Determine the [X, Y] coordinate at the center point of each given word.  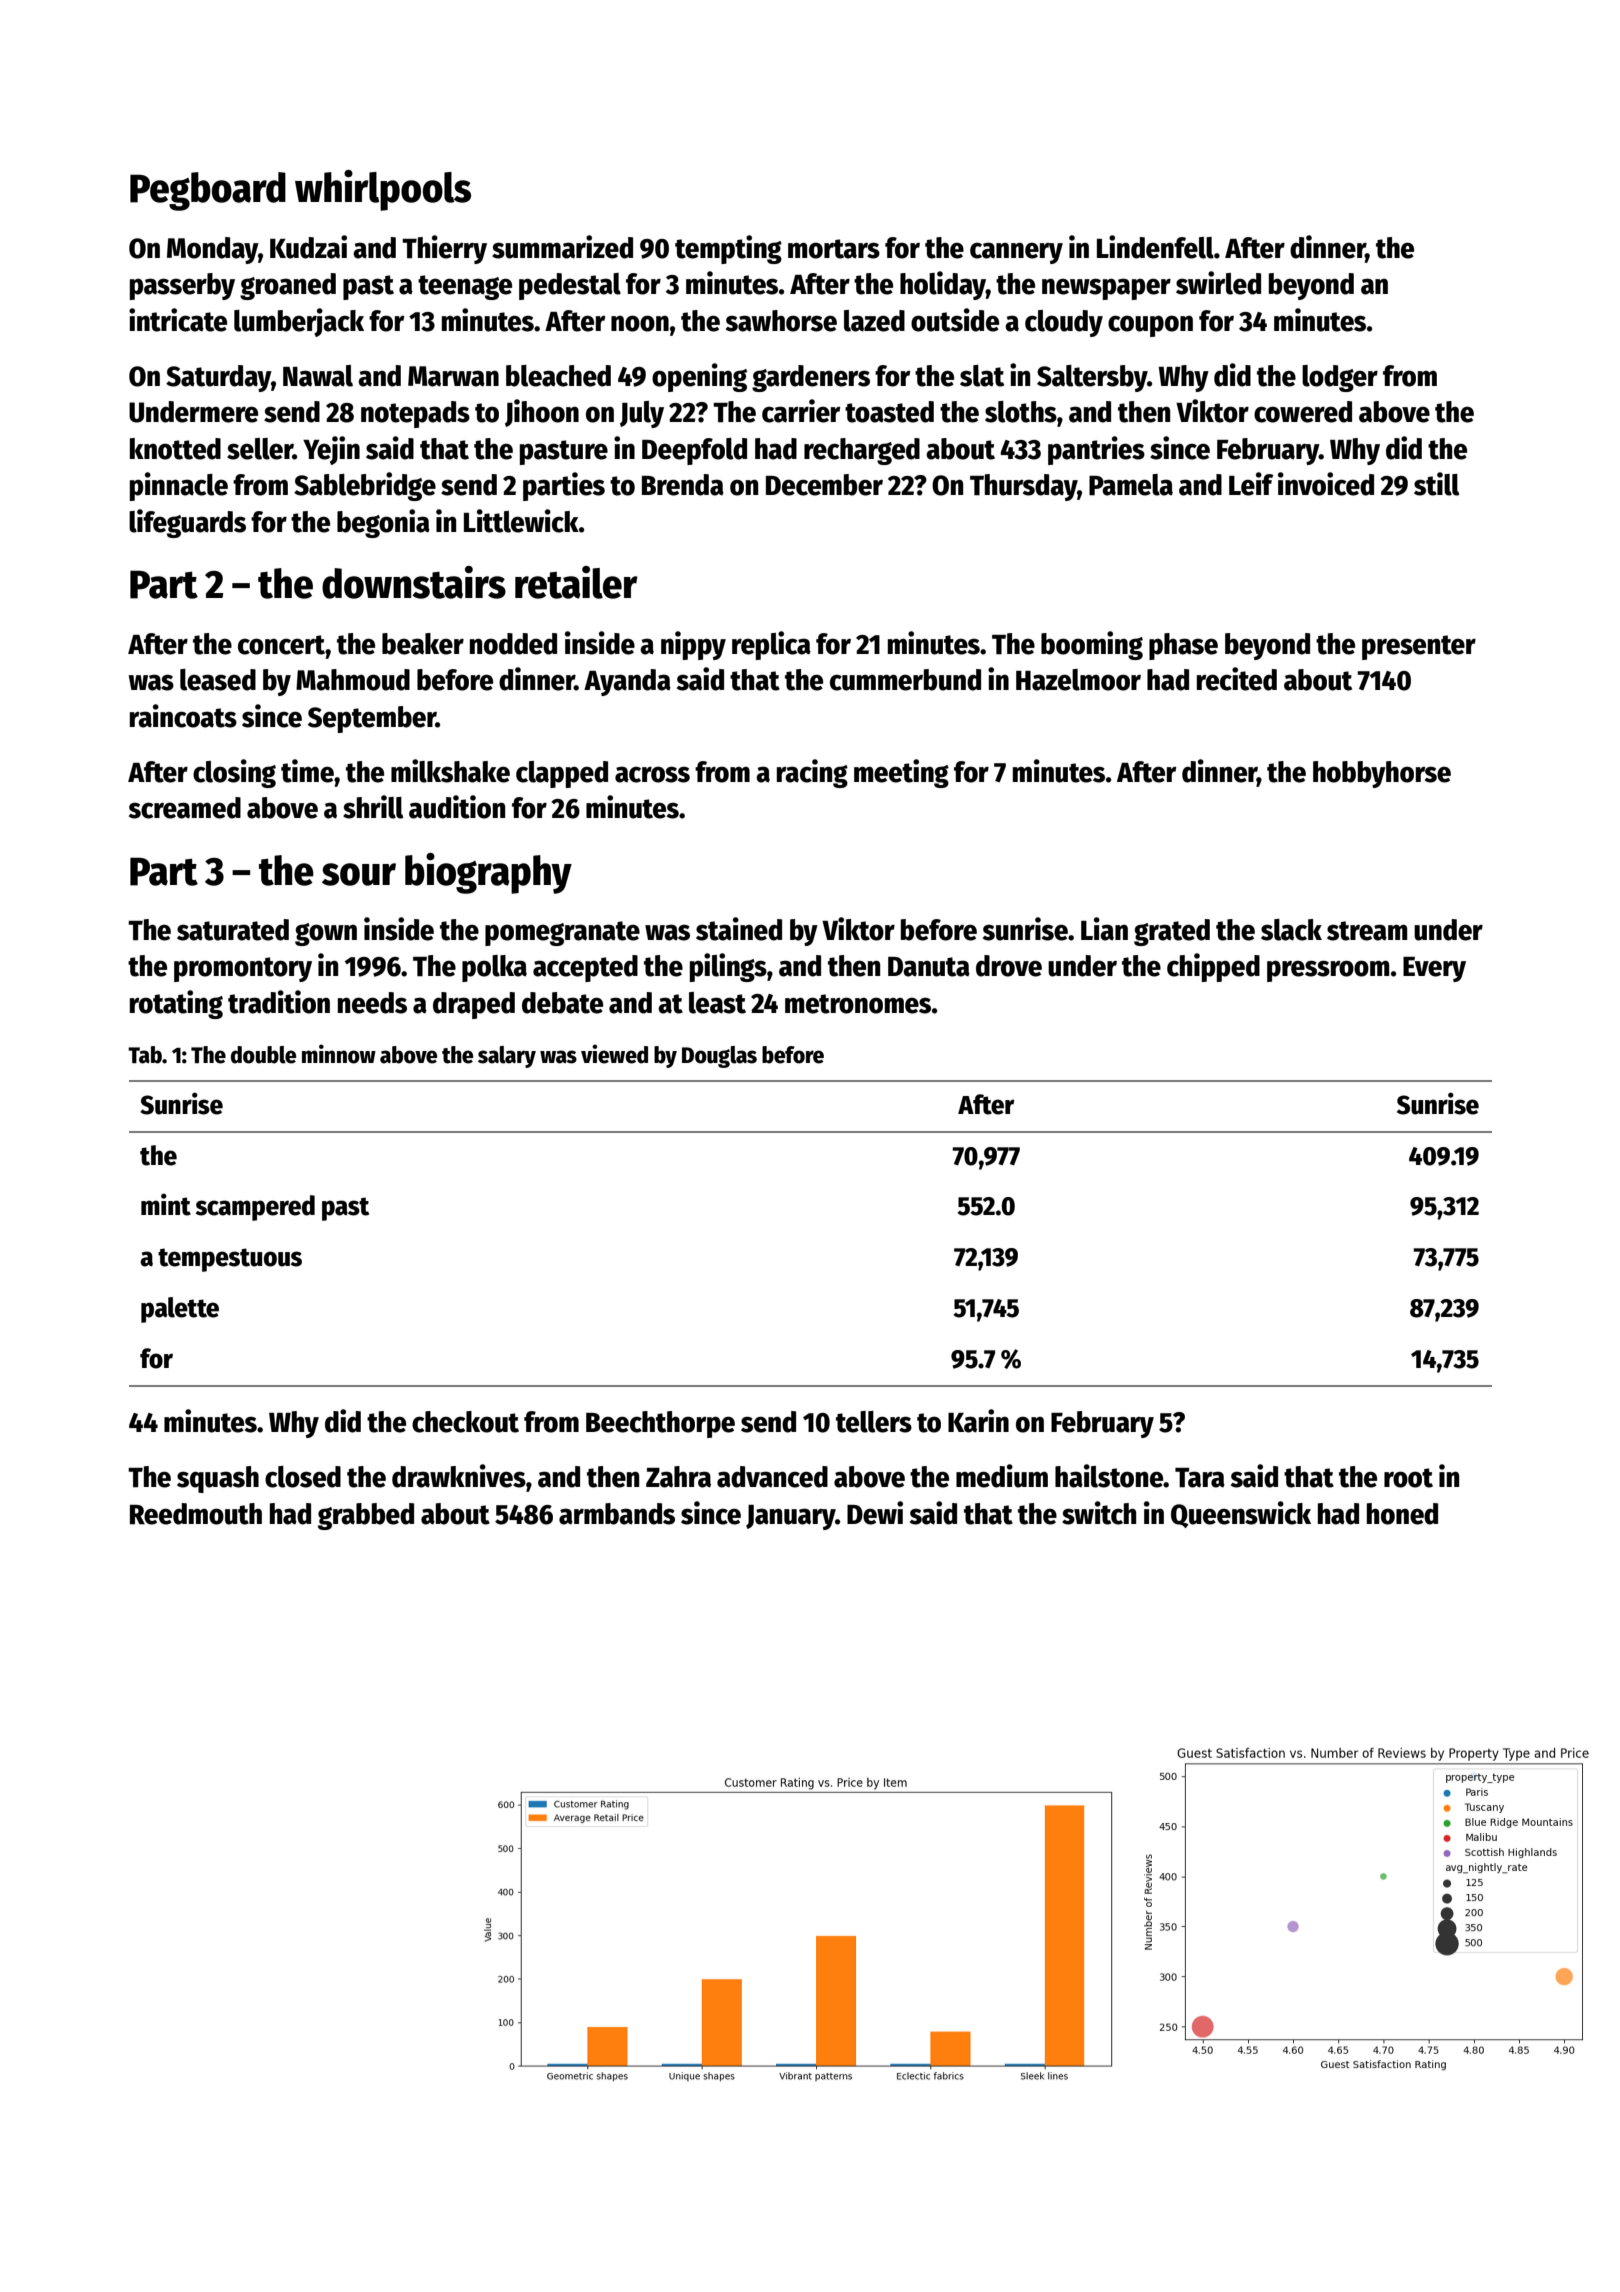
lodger [1340, 378]
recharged [862, 451]
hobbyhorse [1382, 774]
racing [812, 773]
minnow [339, 1054]
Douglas [719, 1057]
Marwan [453, 376]
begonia [383, 523]
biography [488, 873]
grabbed [366, 1516]
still [1436, 484]
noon [640, 323]
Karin [978, 1421]
